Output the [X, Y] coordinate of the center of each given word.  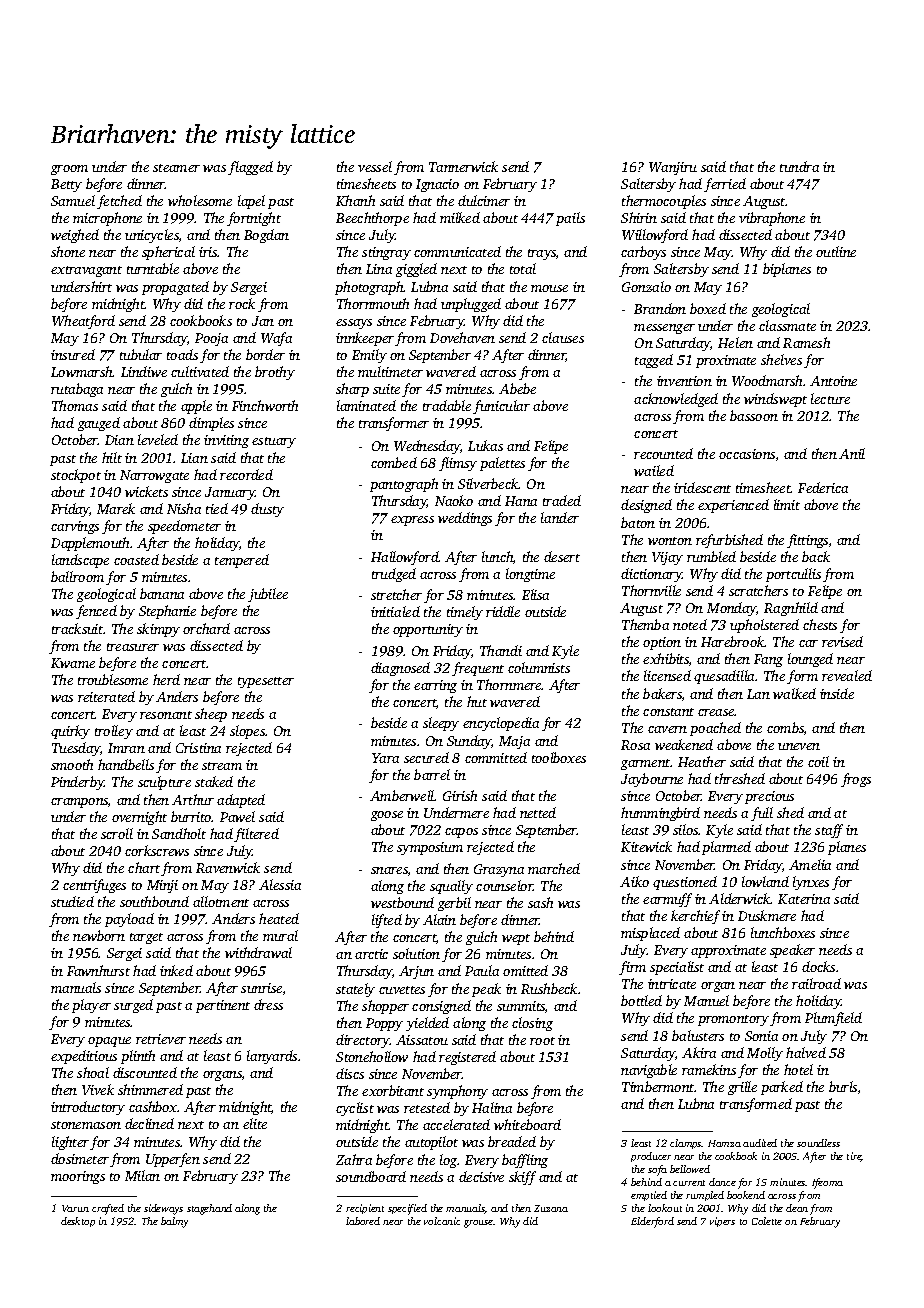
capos [461, 833]
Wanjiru [673, 168]
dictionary [651, 575]
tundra [799, 166]
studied [72, 901]
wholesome [200, 200]
